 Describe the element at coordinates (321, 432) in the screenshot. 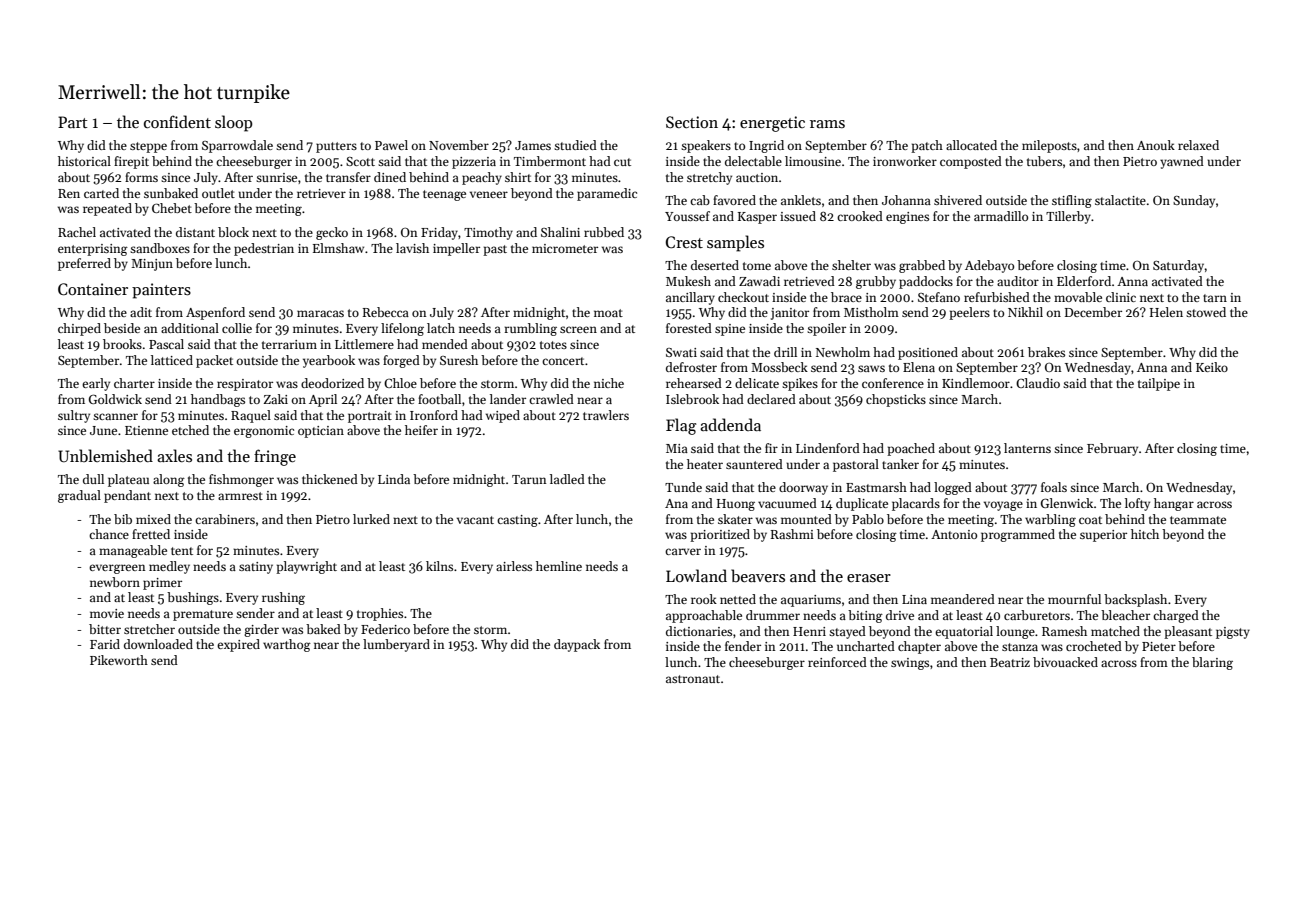

I see `optician` at that location.
